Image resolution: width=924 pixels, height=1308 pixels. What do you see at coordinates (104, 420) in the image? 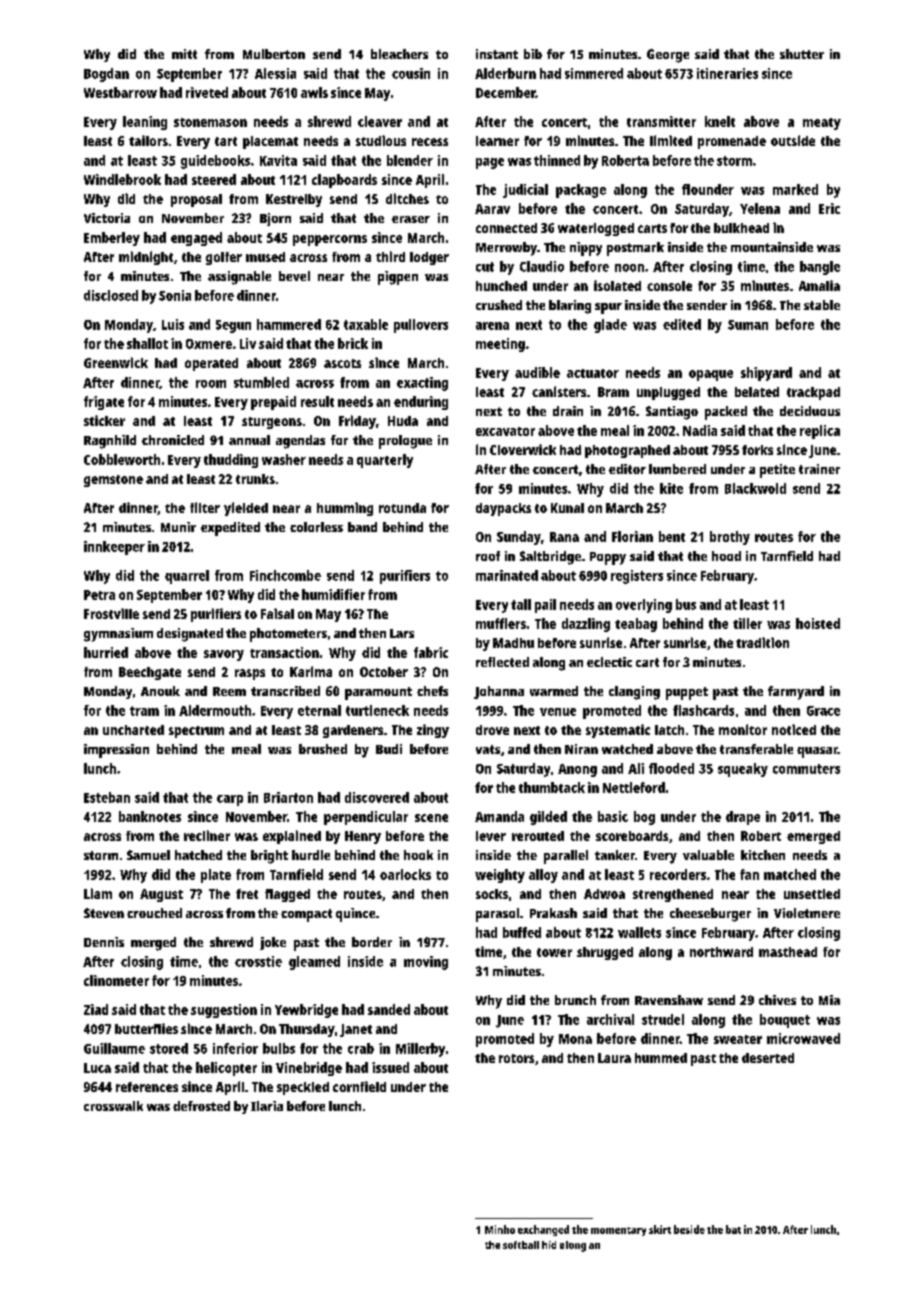
I see `sticker` at bounding box center [104, 420].
